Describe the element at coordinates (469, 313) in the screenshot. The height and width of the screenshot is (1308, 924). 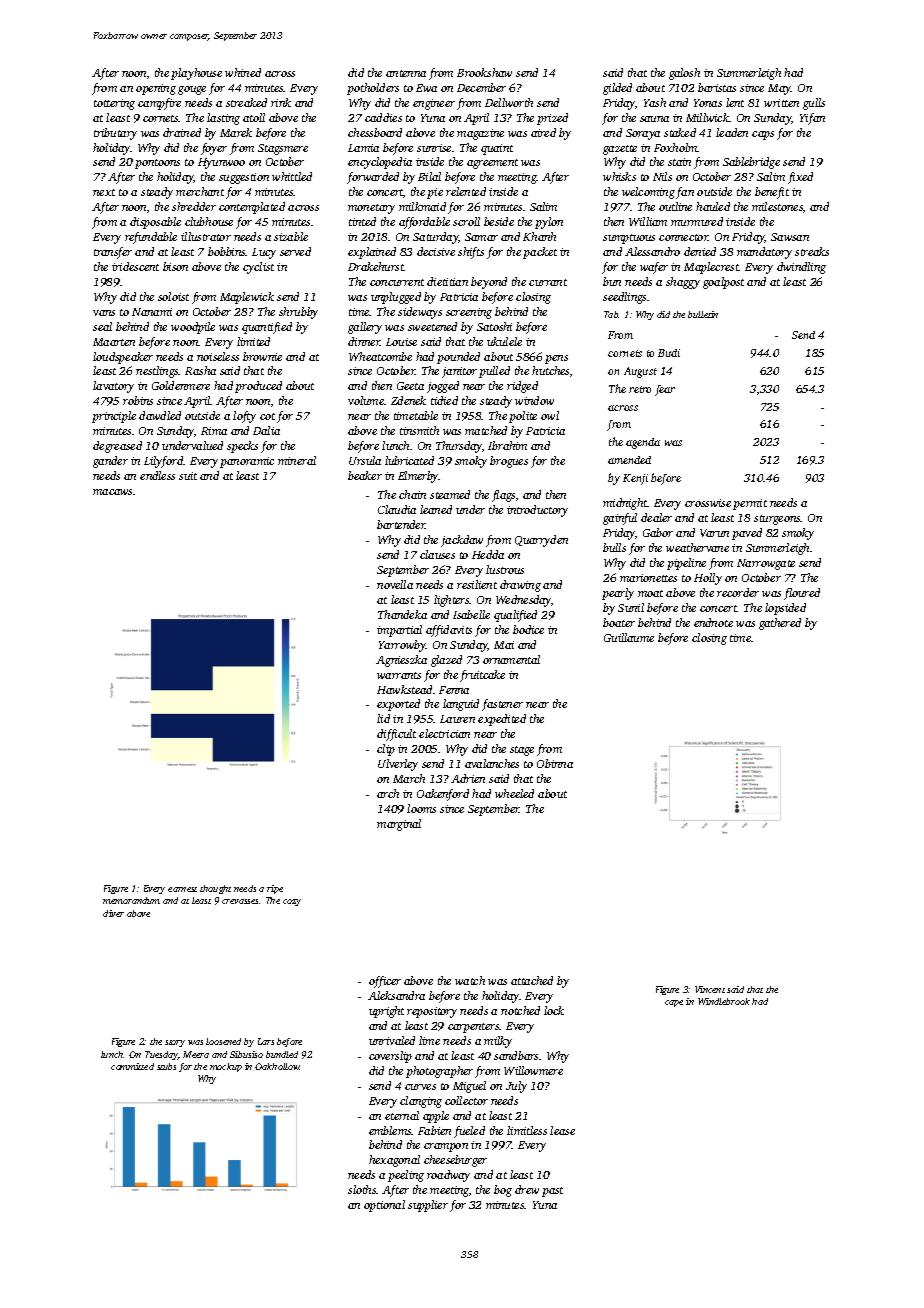
I see `screening` at that location.
